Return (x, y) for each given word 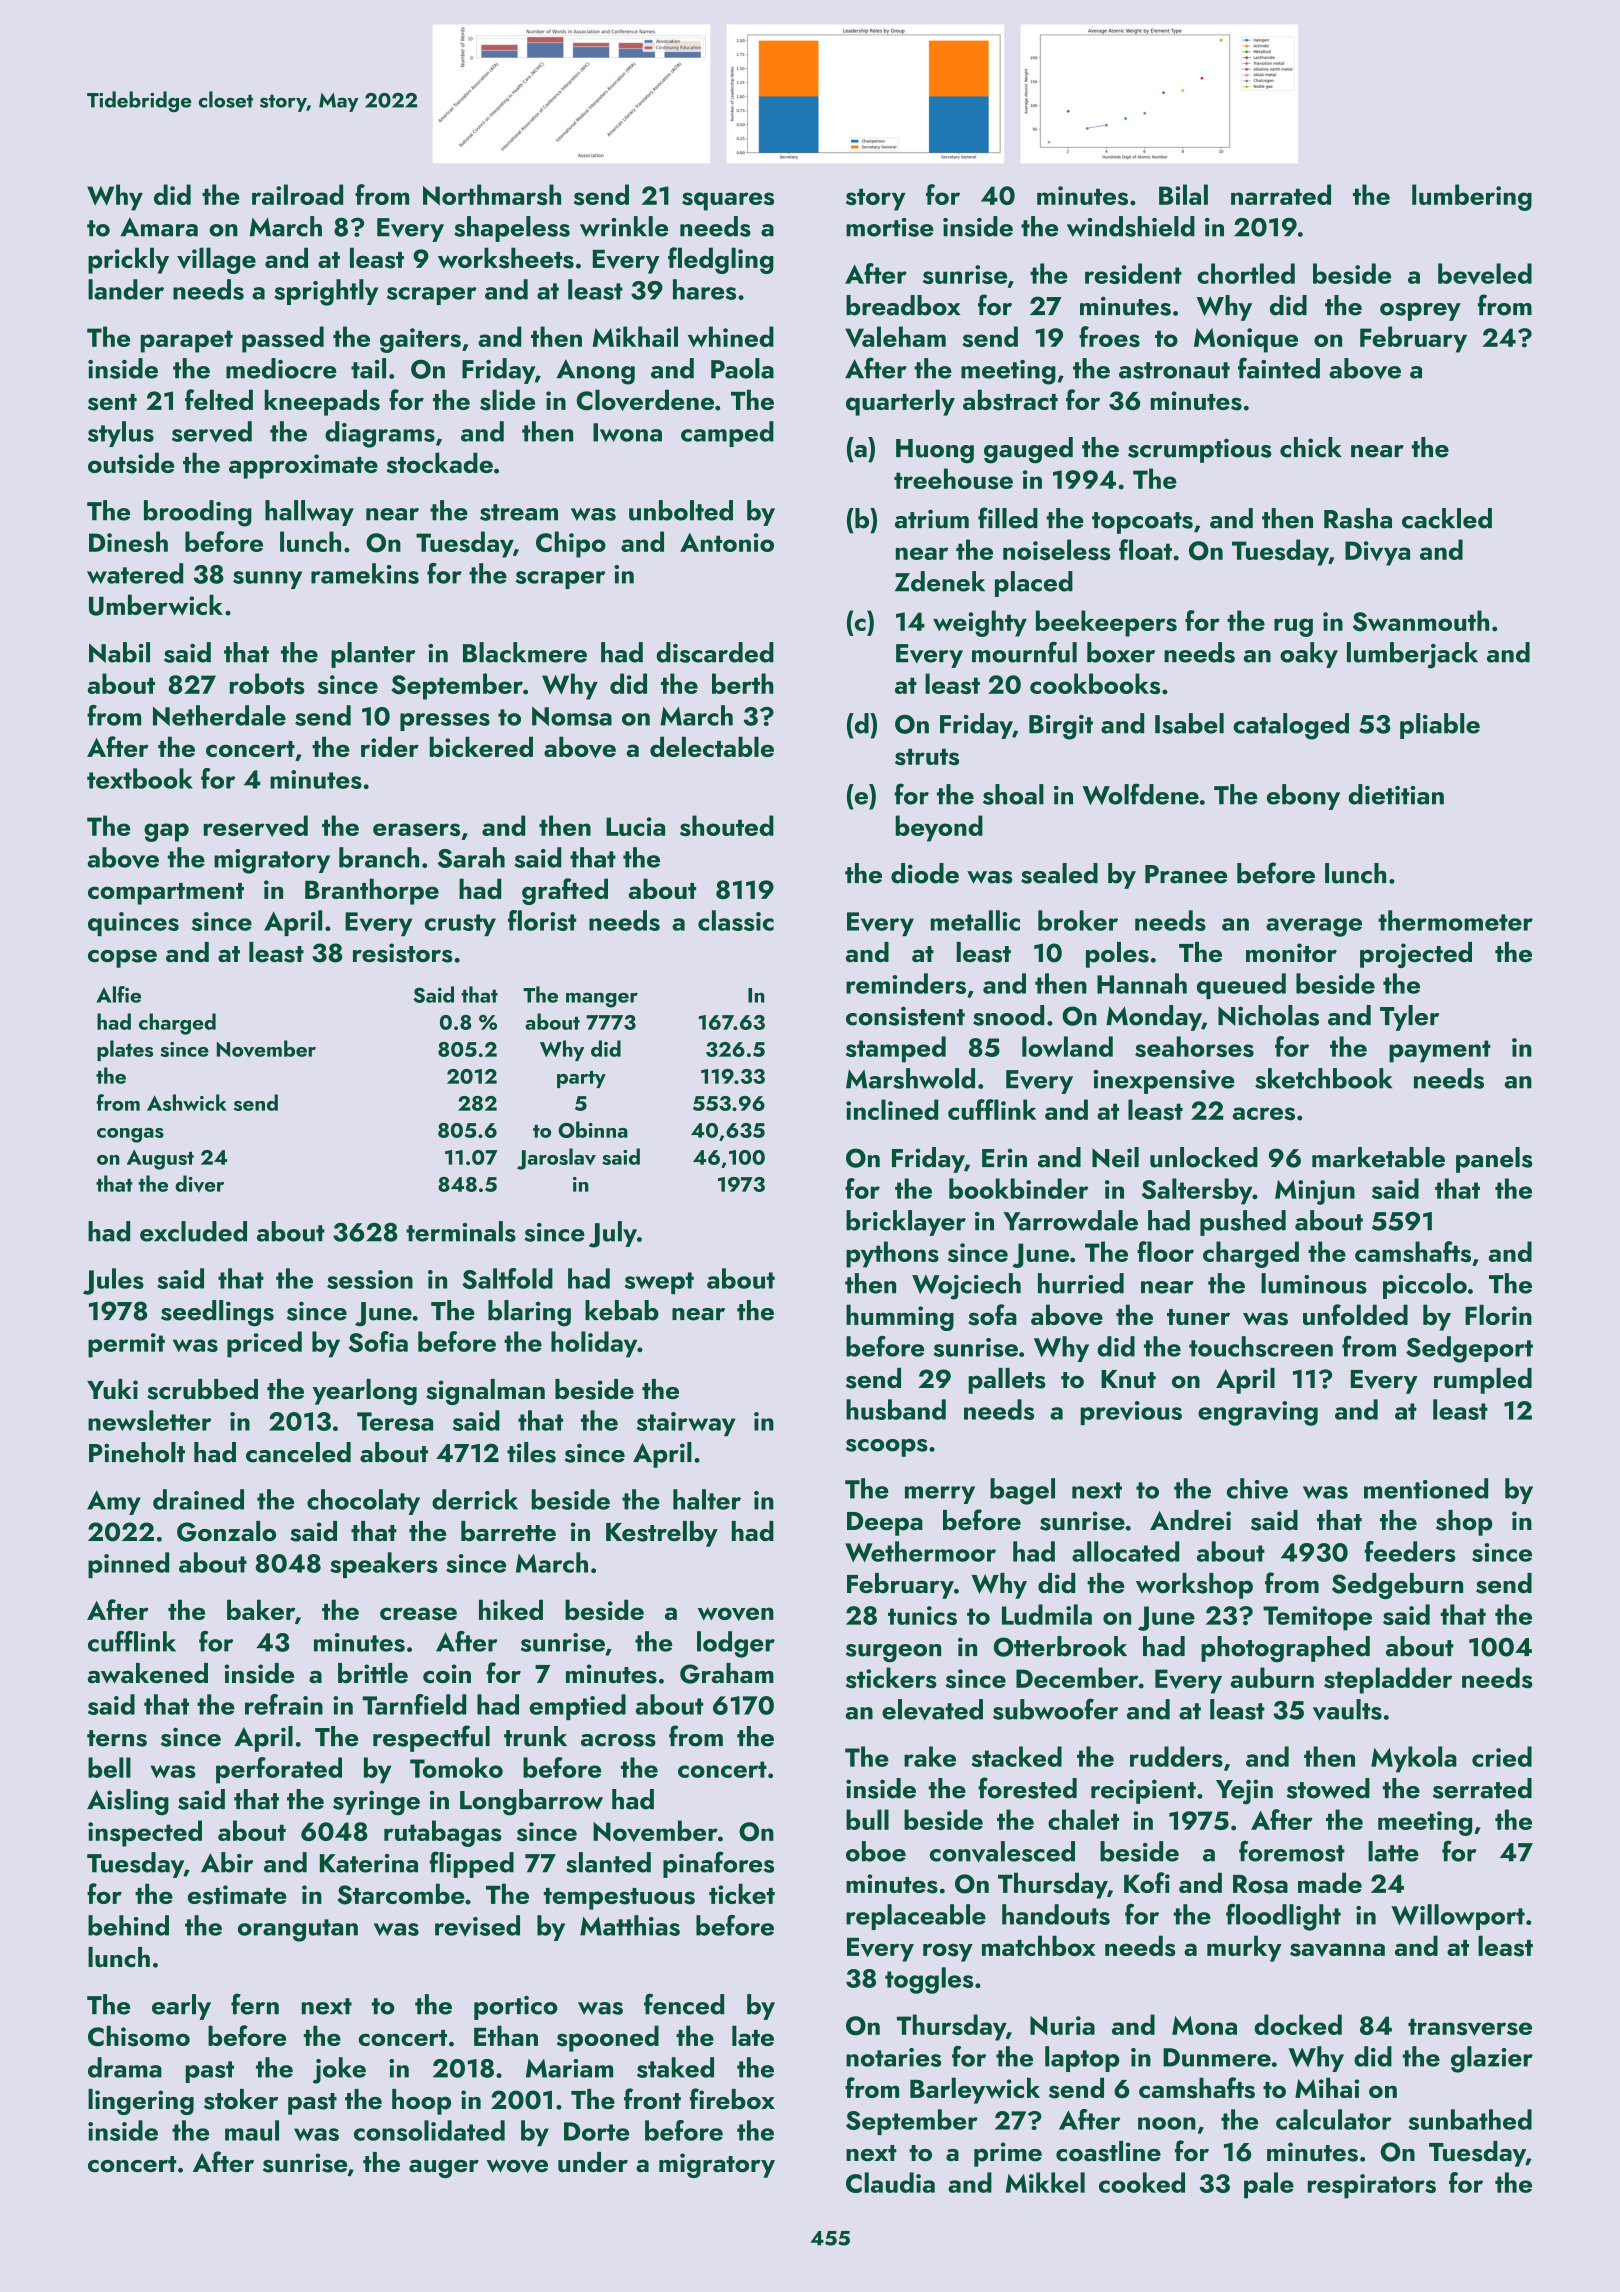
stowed (1328, 1788)
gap (166, 832)
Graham (727, 1673)
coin (447, 1673)
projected (1416, 955)
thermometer (1455, 920)
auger (444, 2169)
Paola (742, 368)
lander (126, 289)
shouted (727, 825)
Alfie (118, 994)
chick (1311, 447)
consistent (905, 1016)
